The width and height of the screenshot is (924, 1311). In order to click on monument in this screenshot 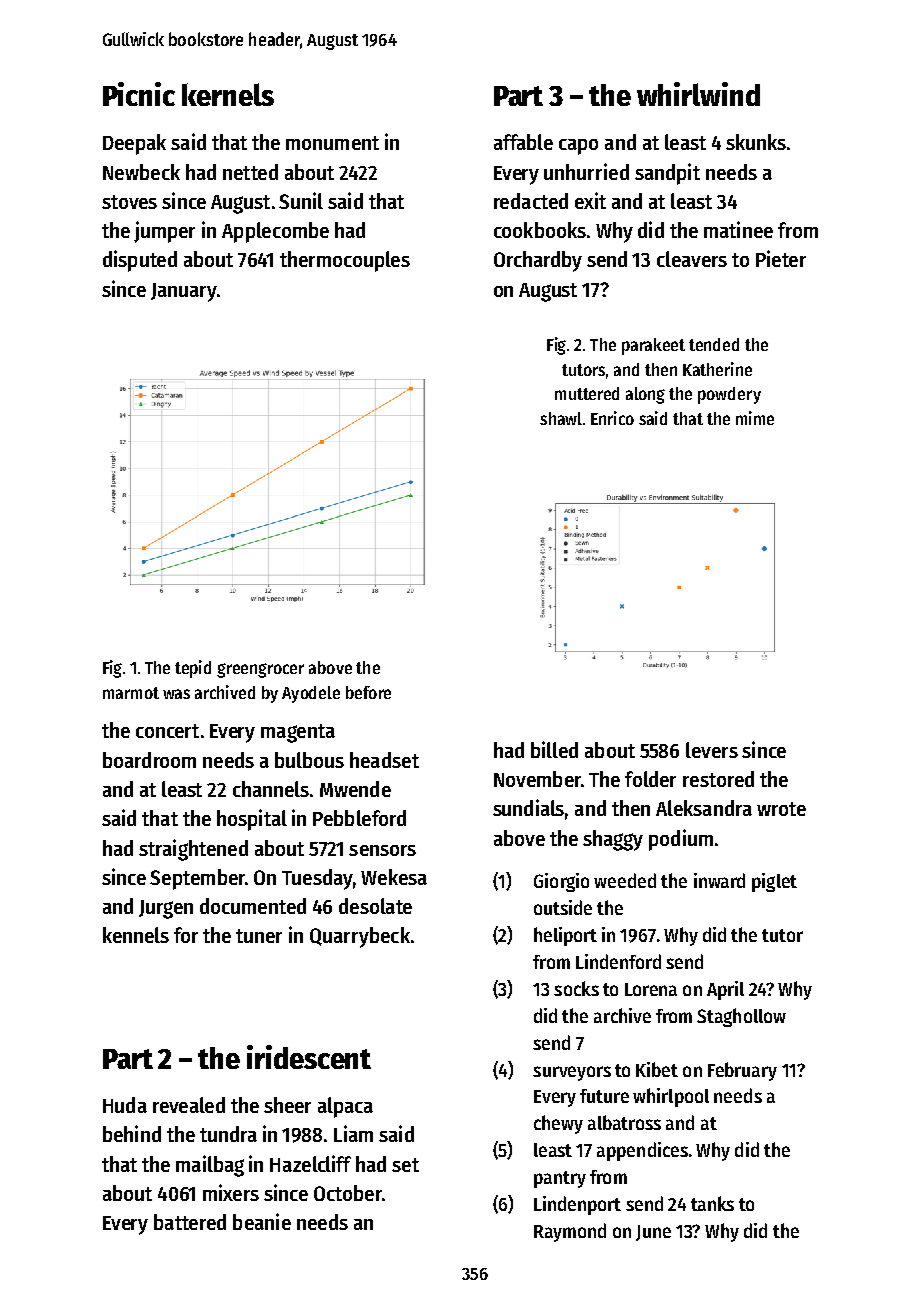, I will do `click(332, 143)`.
